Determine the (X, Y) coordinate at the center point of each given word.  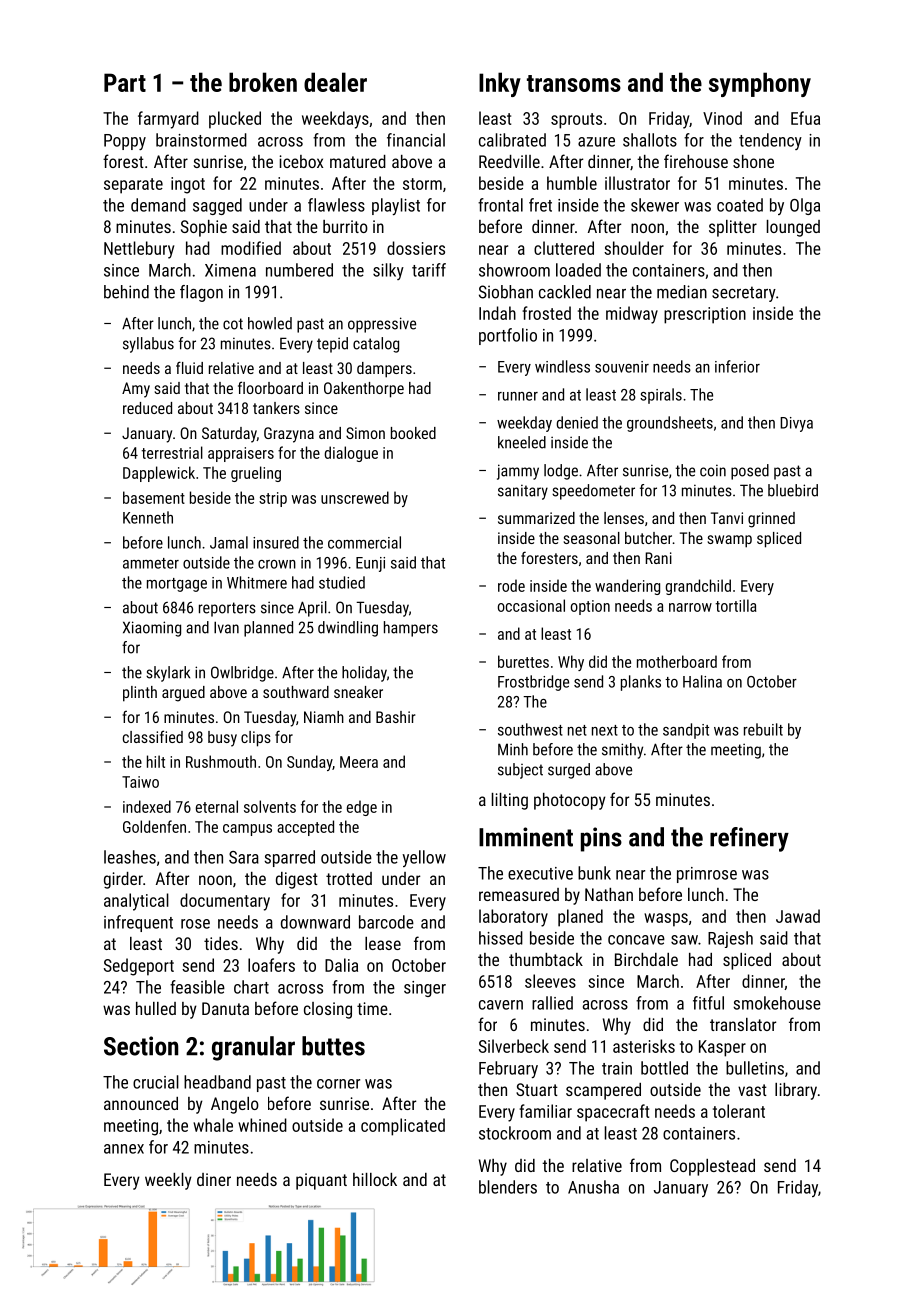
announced (141, 1103)
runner (518, 396)
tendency (770, 141)
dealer (335, 82)
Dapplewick (159, 474)
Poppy (125, 142)
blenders (508, 1187)
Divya (796, 424)
